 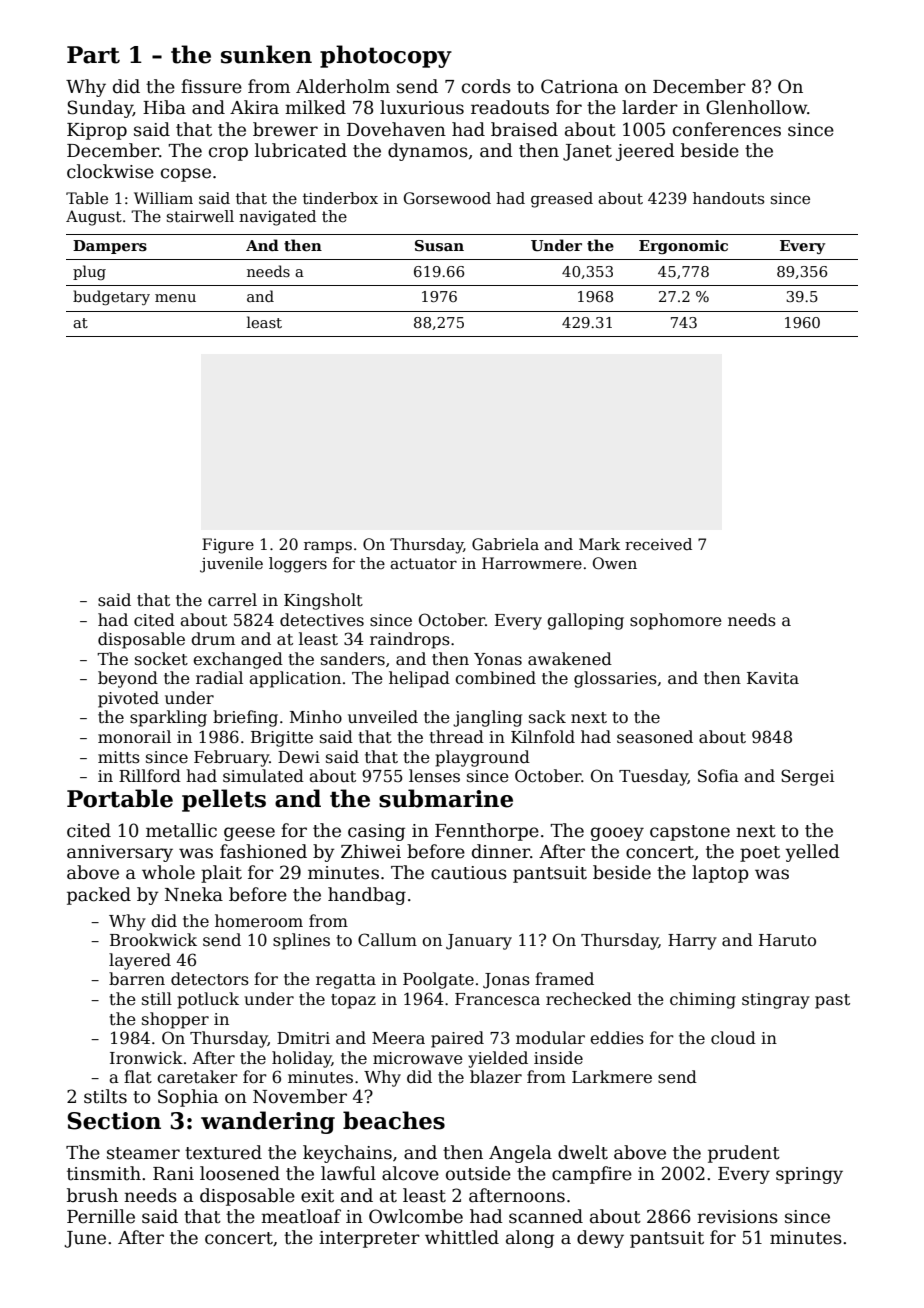 What do you see at coordinates (506, 981) in the image?
I see `Jonas` at bounding box center [506, 981].
